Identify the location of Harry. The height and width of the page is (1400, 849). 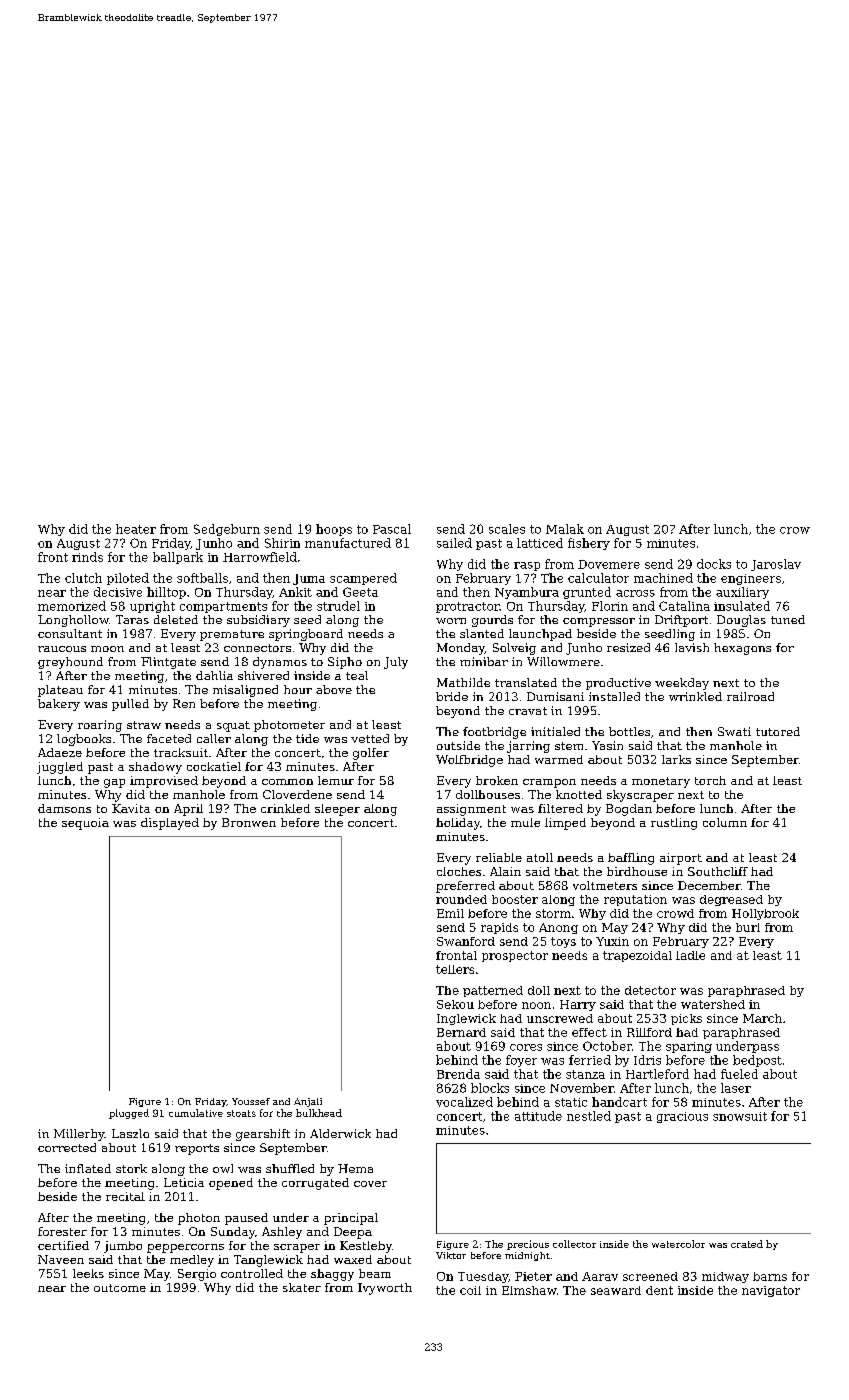
(578, 1005).
